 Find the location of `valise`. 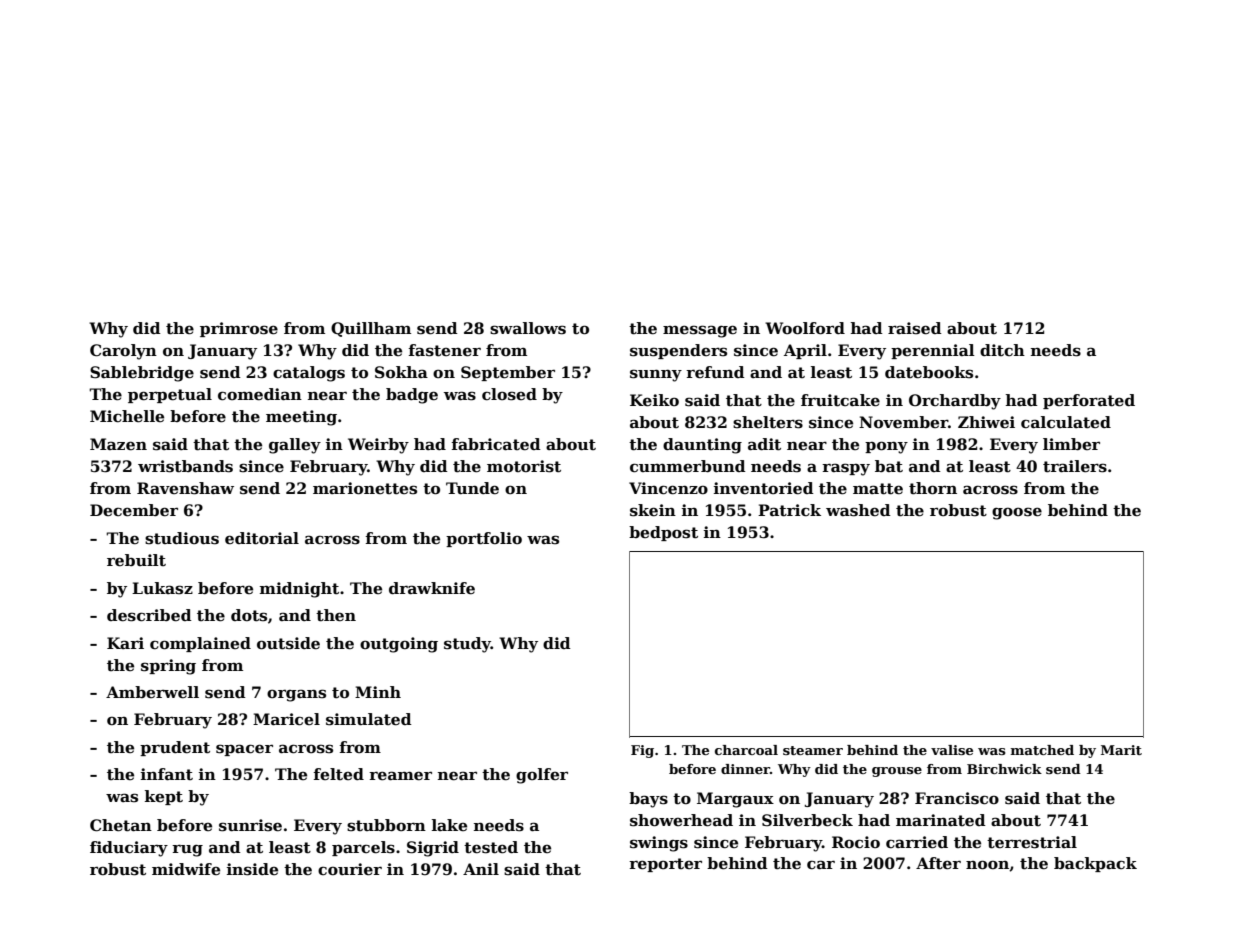

valise is located at coordinates (952, 750).
